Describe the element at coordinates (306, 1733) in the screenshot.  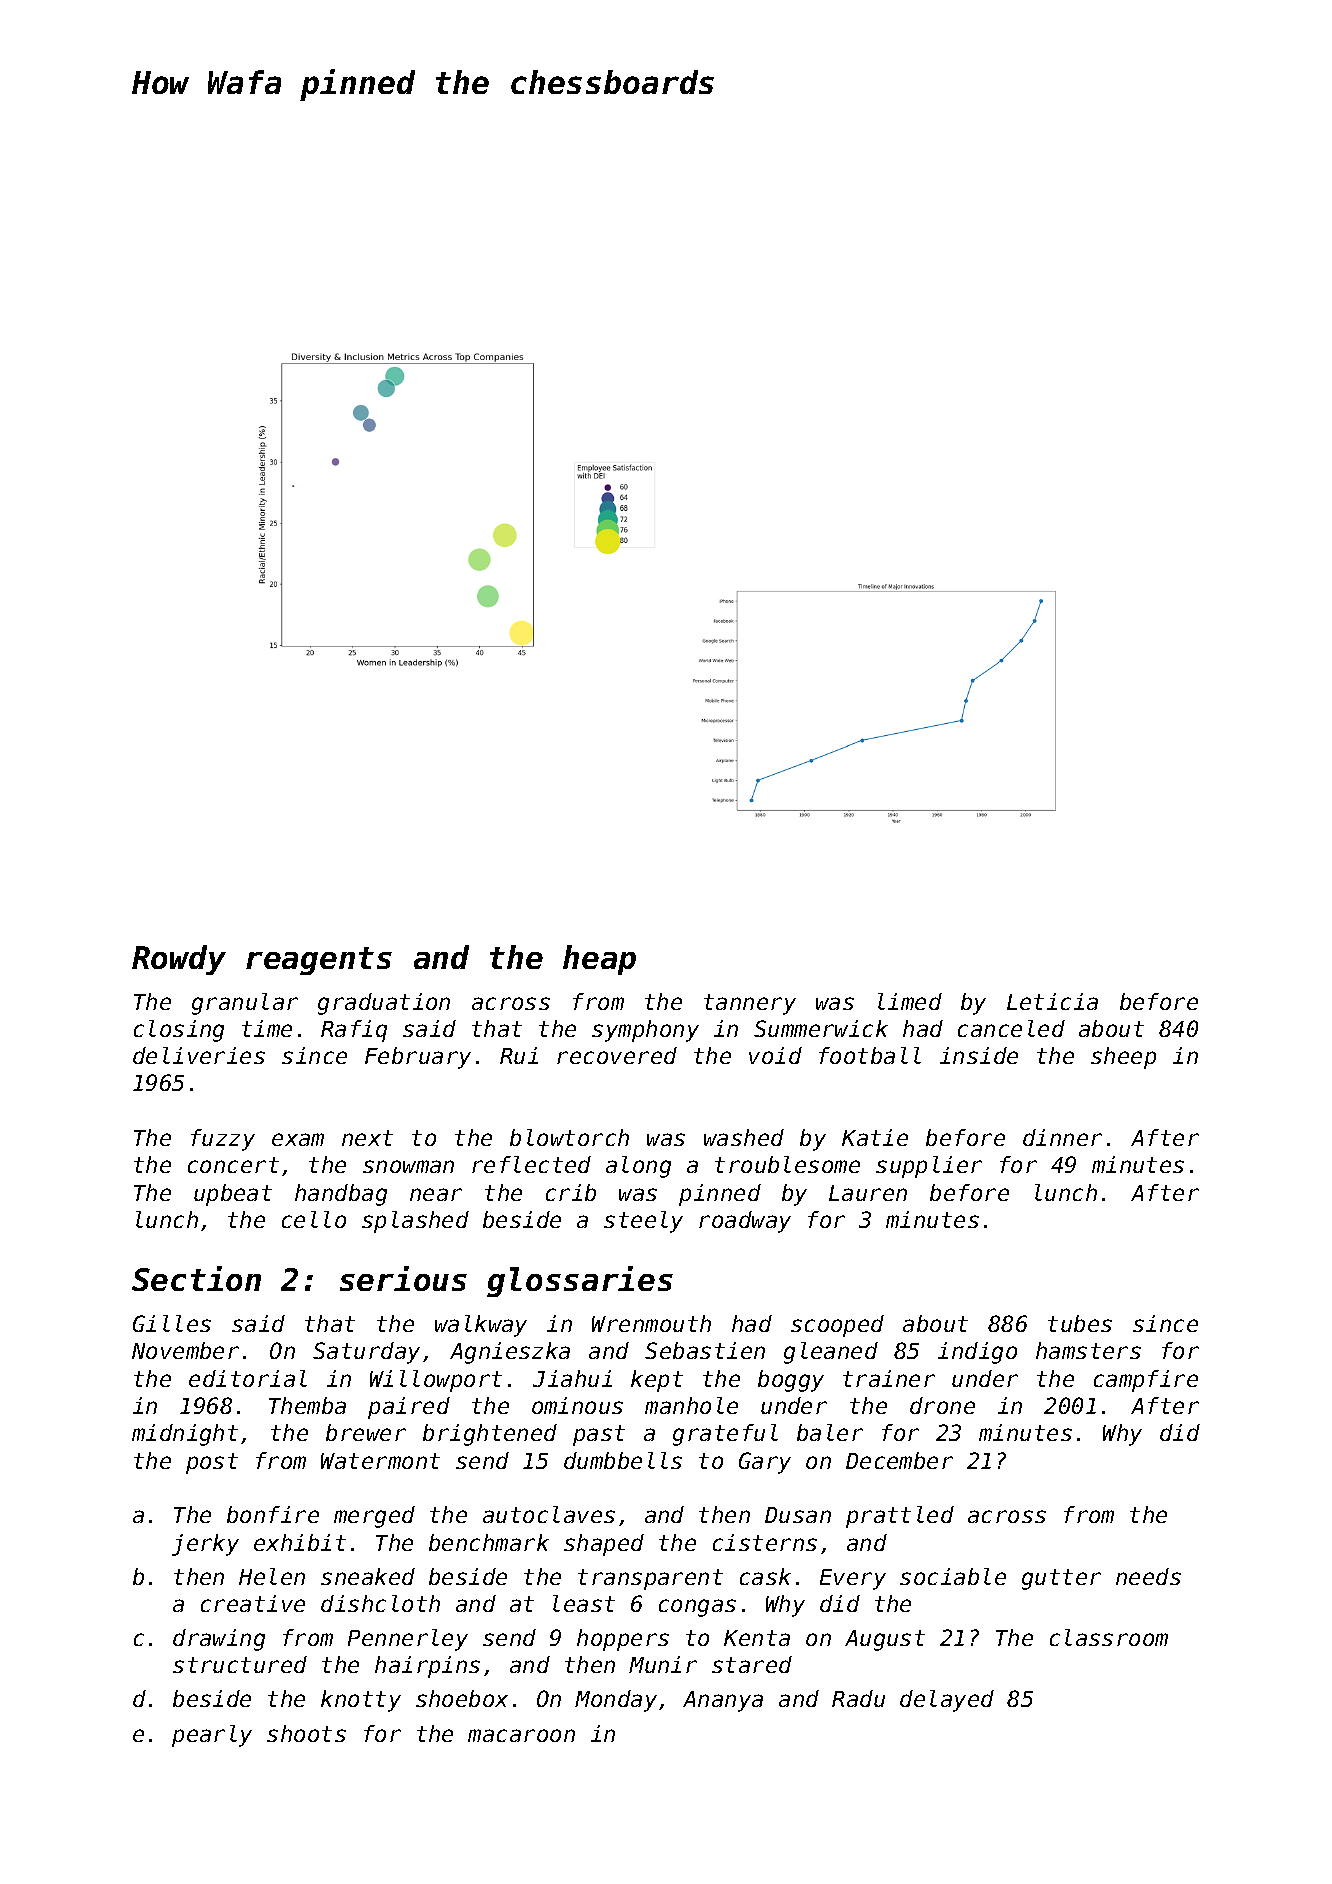
I see `shoots` at that location.
